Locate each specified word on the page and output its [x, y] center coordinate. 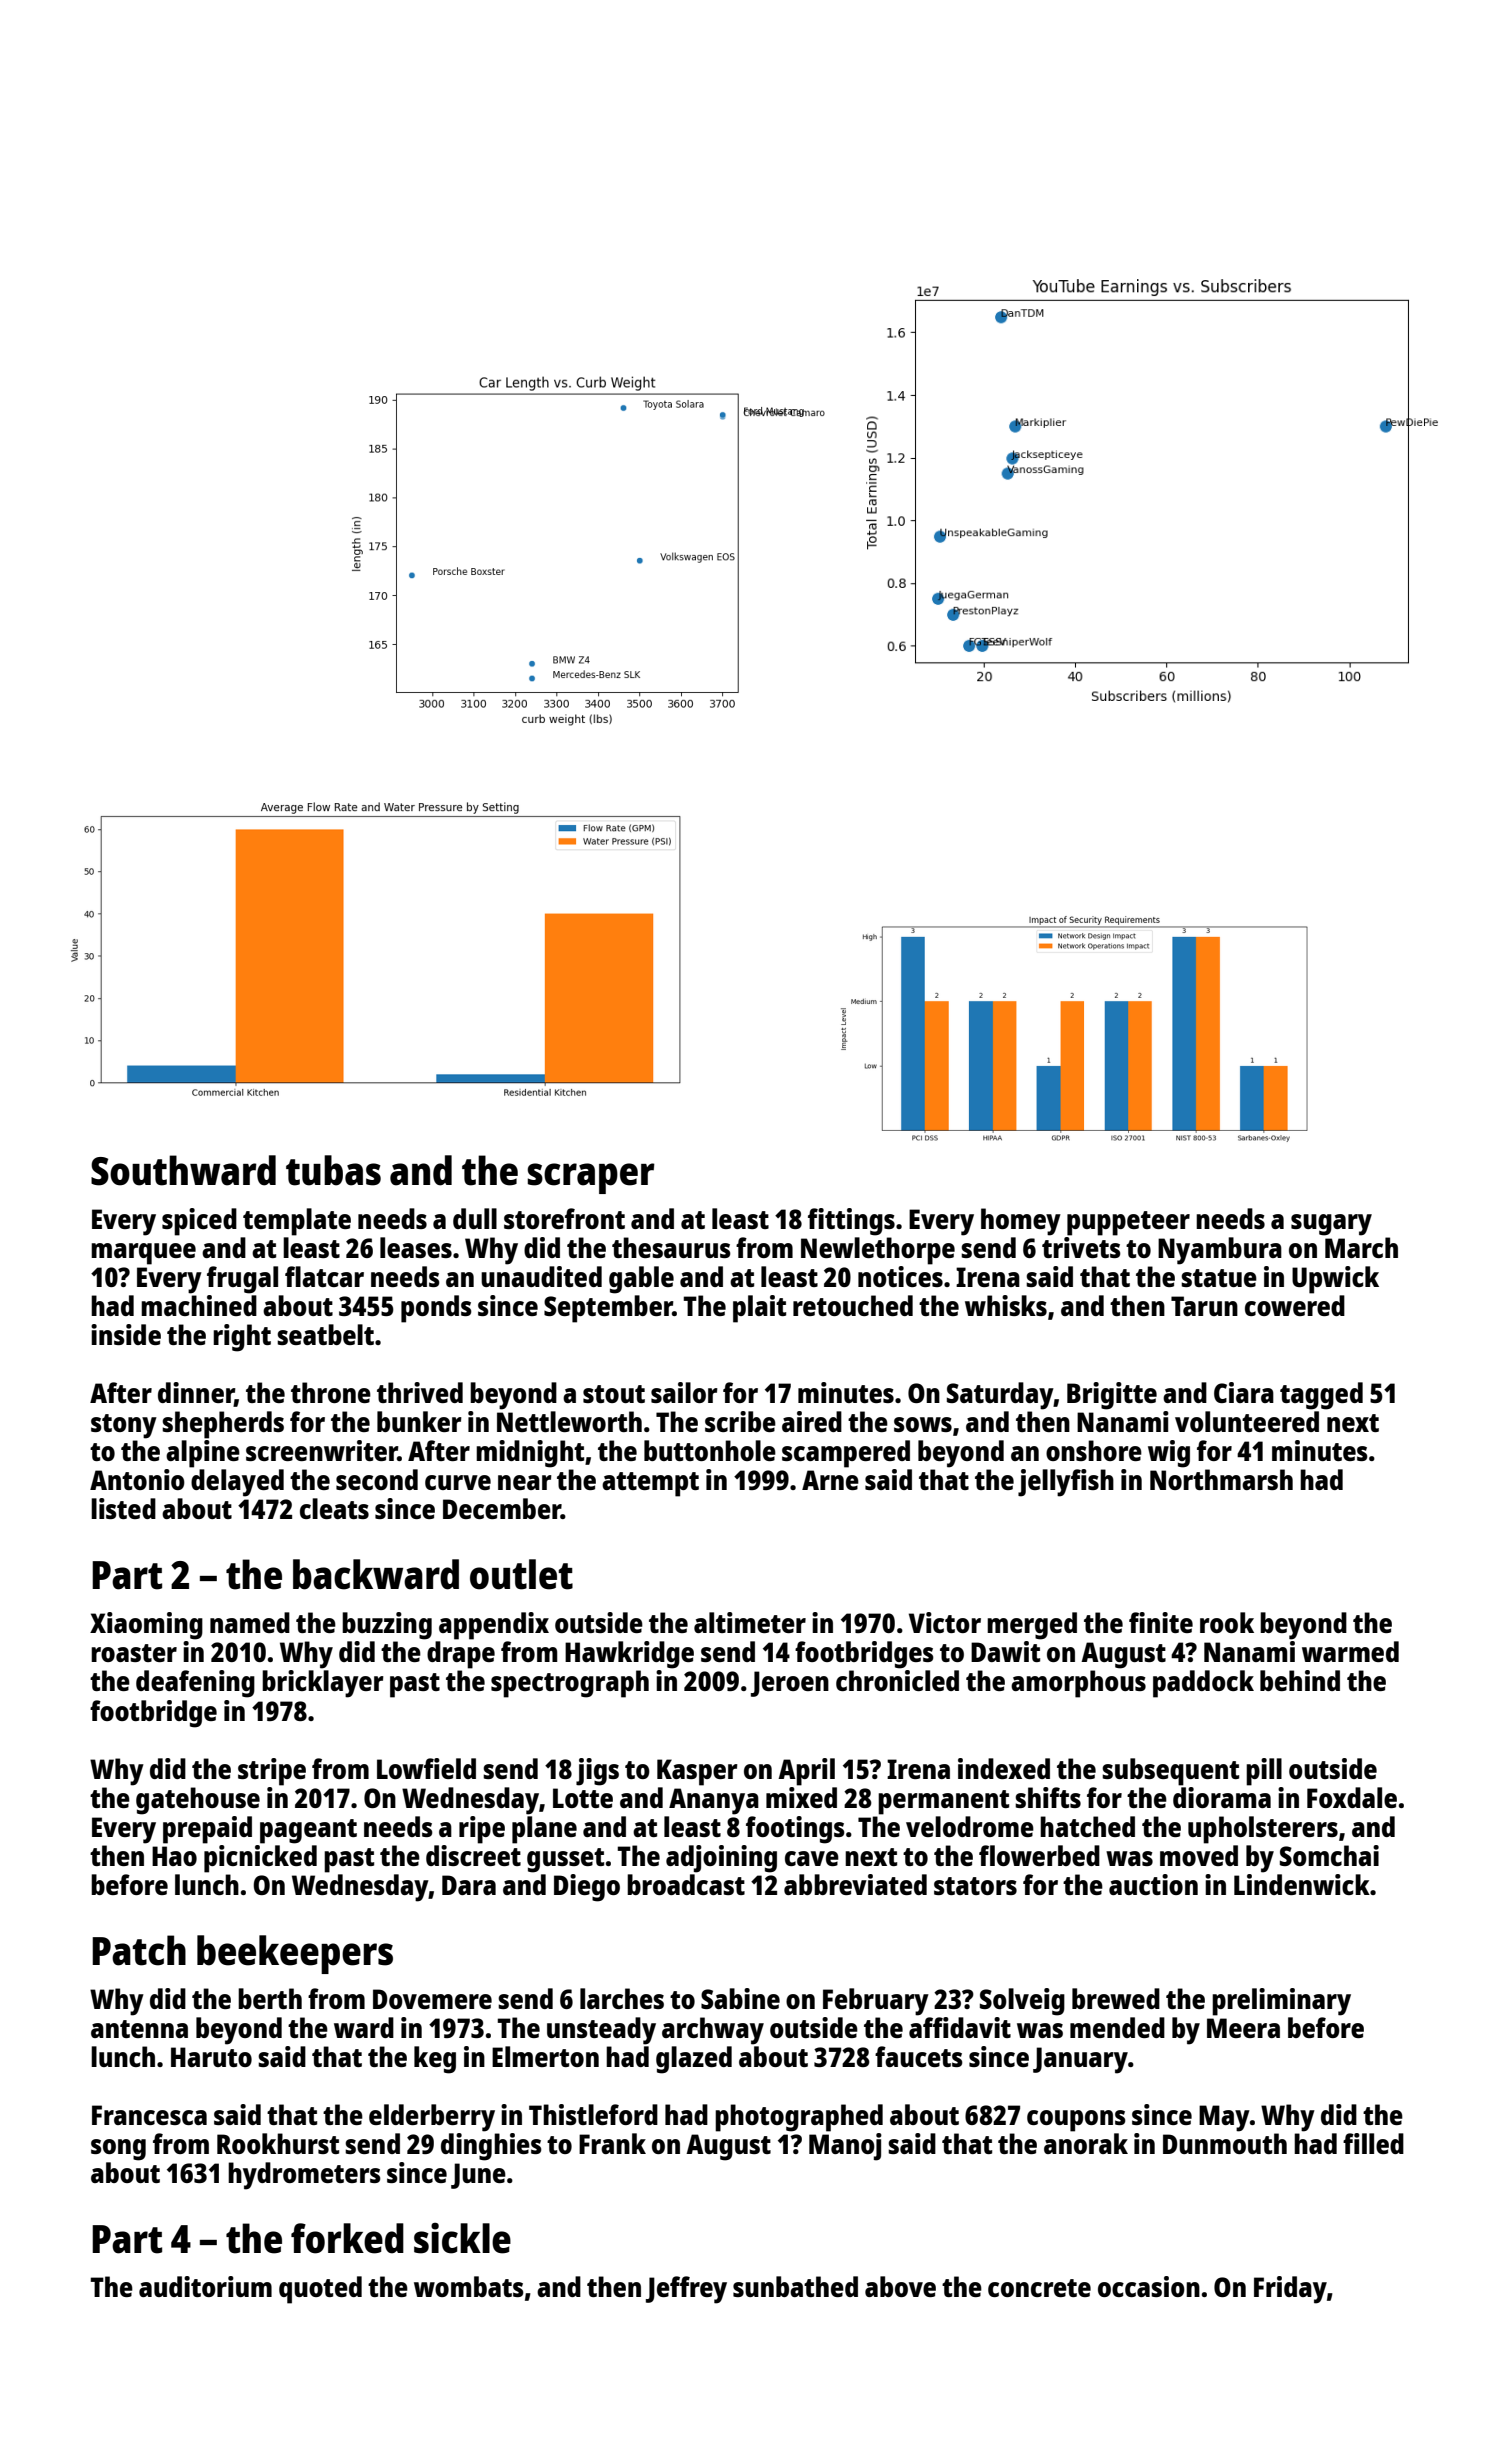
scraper [591, 1178]
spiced [199, 1222]
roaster [134, 1653]
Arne [830, 1480]
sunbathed [795, 2286]
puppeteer [1128, 1223]
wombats [469, 2286]
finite [1161, 1622]
